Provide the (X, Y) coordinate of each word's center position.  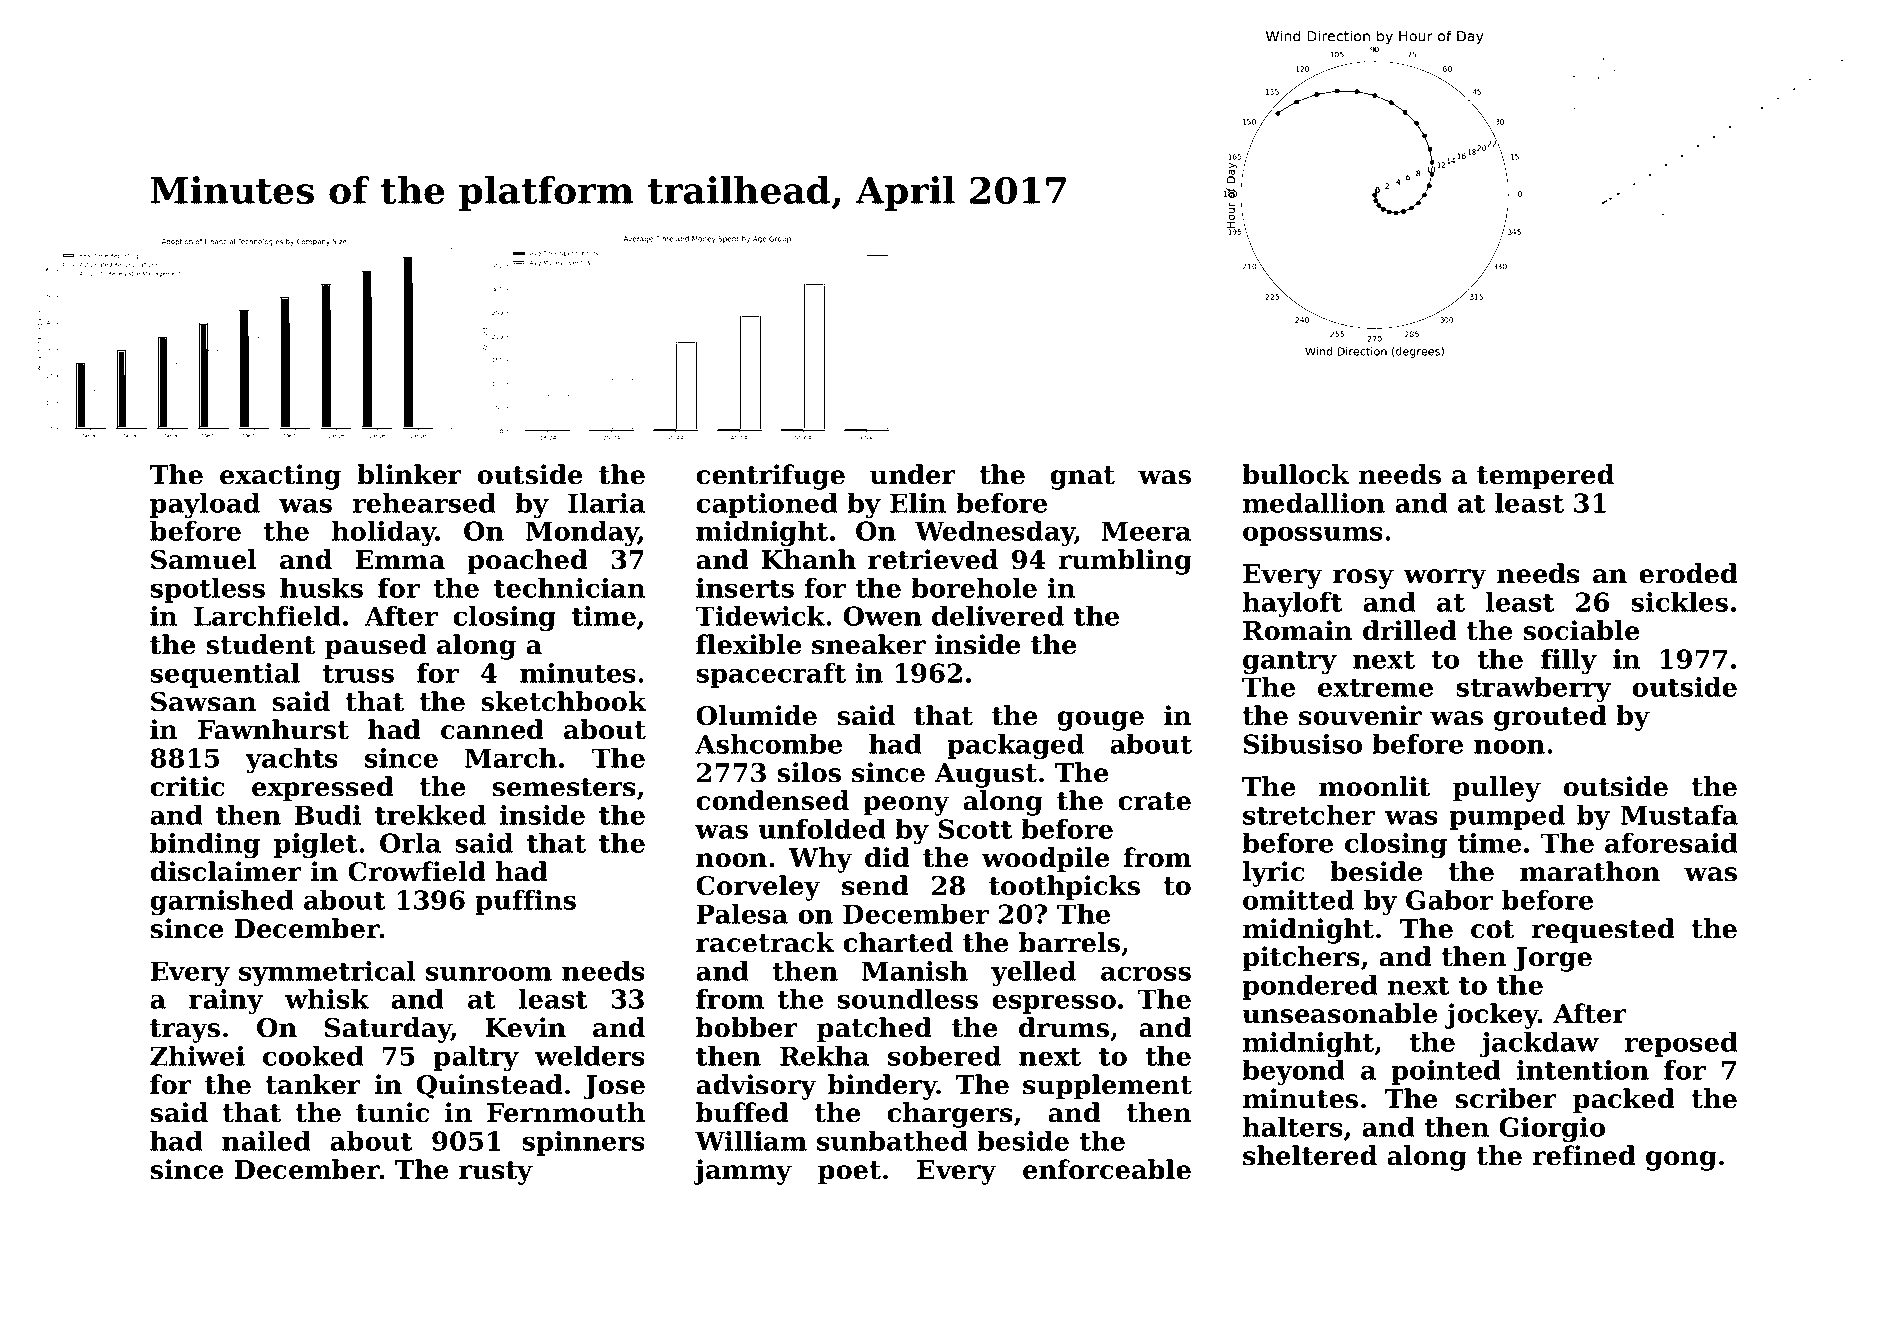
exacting (280, 477)
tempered (1545, 477)
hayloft (1292, 604)
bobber (747, 1027)
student (260, 644)
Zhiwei (197, 1056)
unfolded (822, 829)
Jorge (1552, 959)
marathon (1590, 871)
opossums (1313, 536)
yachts (291, 761)
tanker (313, 1084)
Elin (918, 503)
